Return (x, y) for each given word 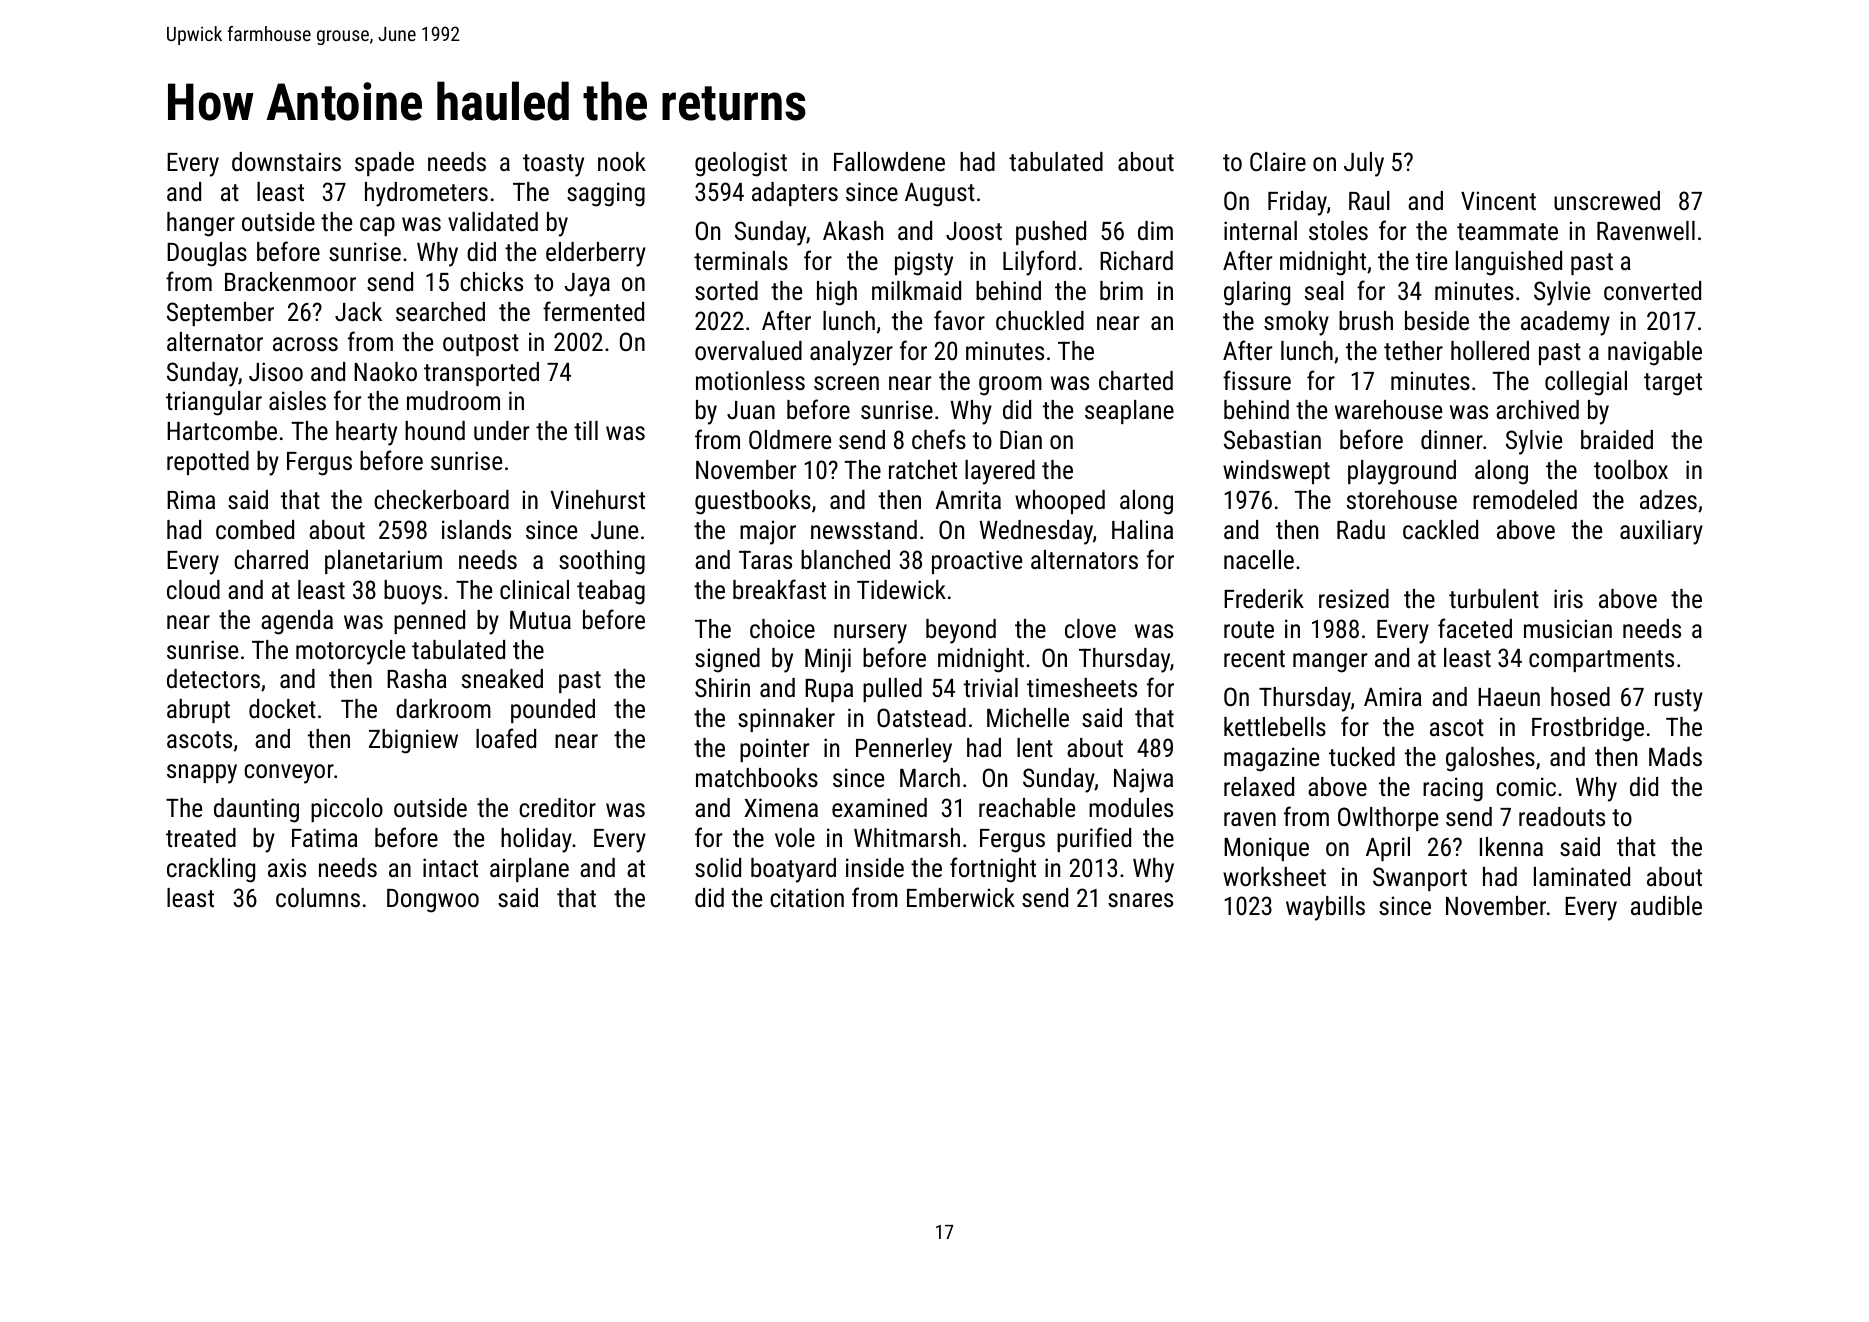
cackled (1440, 529)
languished (1509, 263)
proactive (977, 562)
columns (318, 897)
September (220, 314)
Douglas (207, 254)
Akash (853, 230)
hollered (1490, 350)
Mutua (540, 619)
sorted (726, 290)
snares (1140, 900)
